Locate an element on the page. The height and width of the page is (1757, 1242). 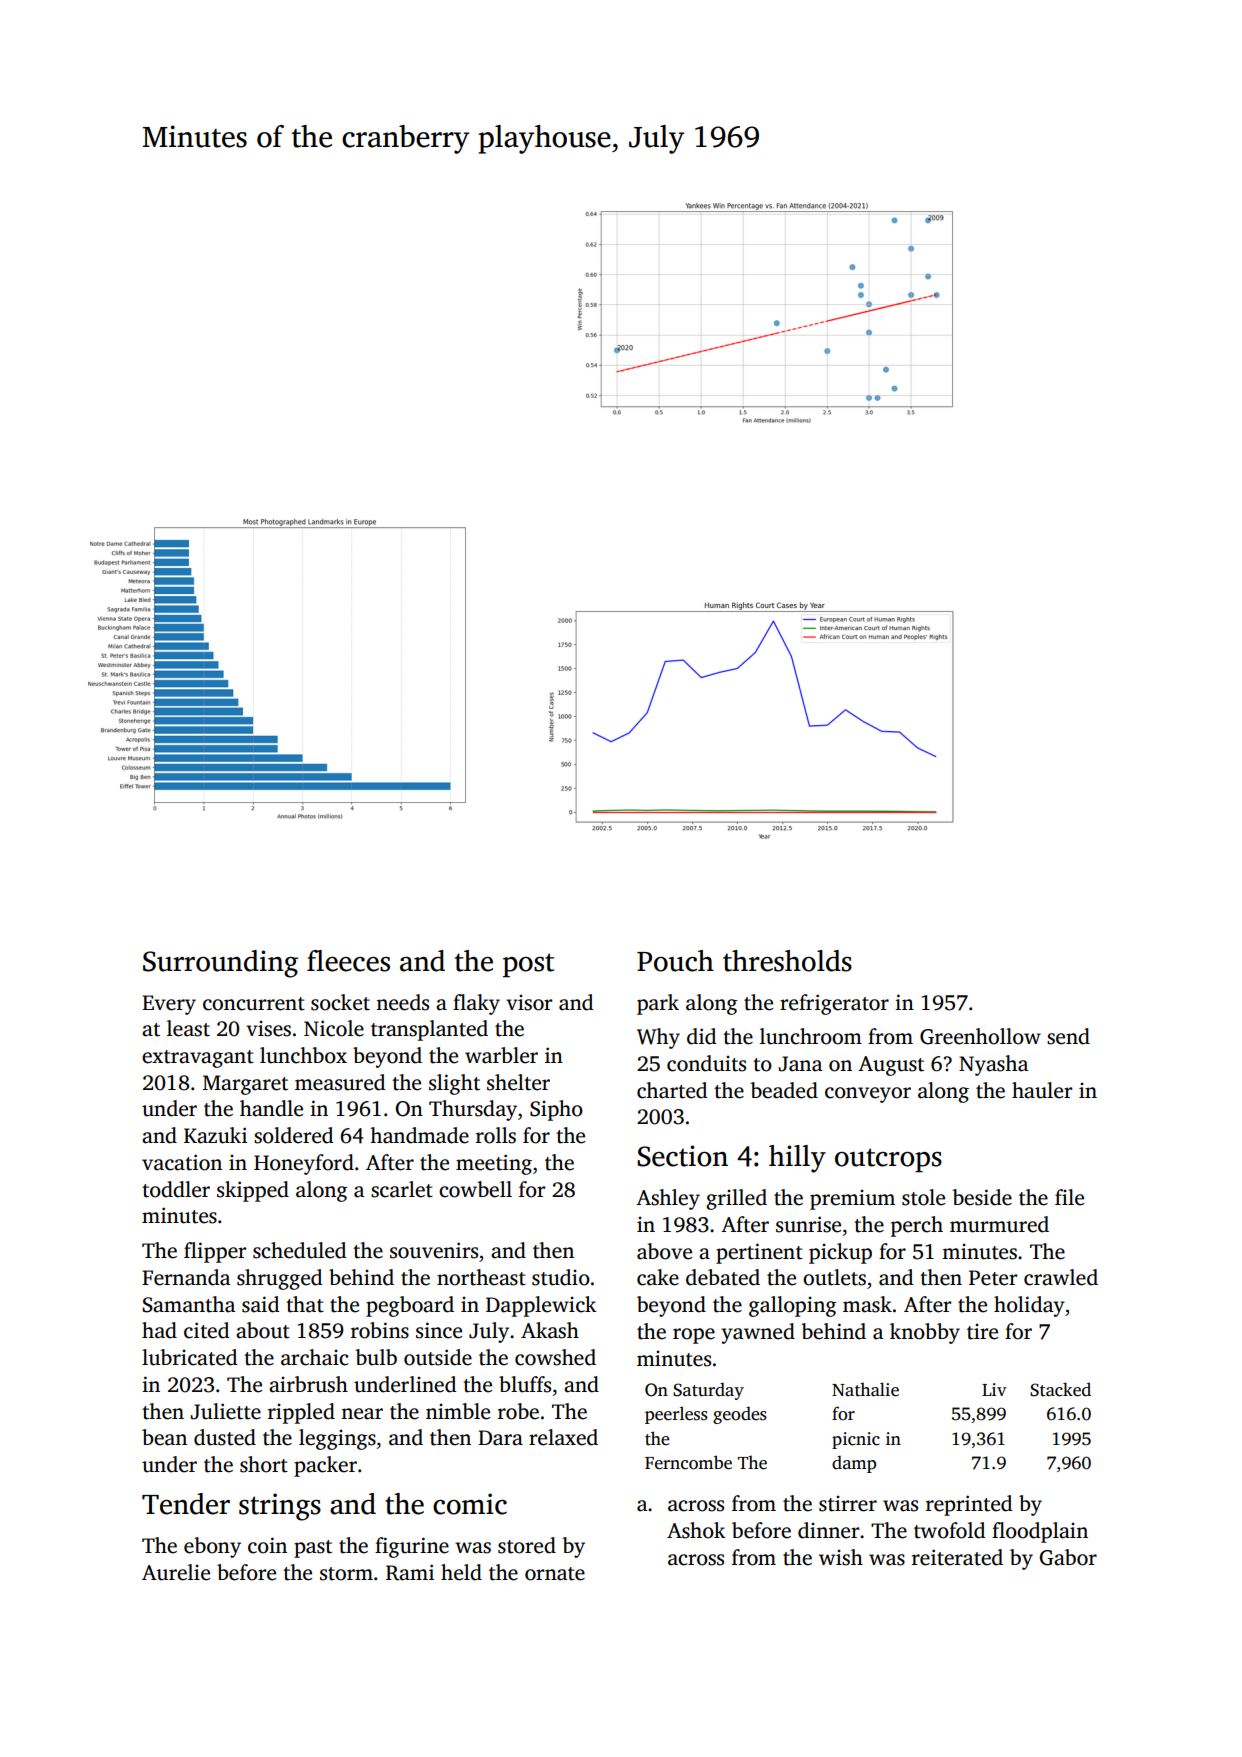
Liv is located at coordinates (994, 1389).
